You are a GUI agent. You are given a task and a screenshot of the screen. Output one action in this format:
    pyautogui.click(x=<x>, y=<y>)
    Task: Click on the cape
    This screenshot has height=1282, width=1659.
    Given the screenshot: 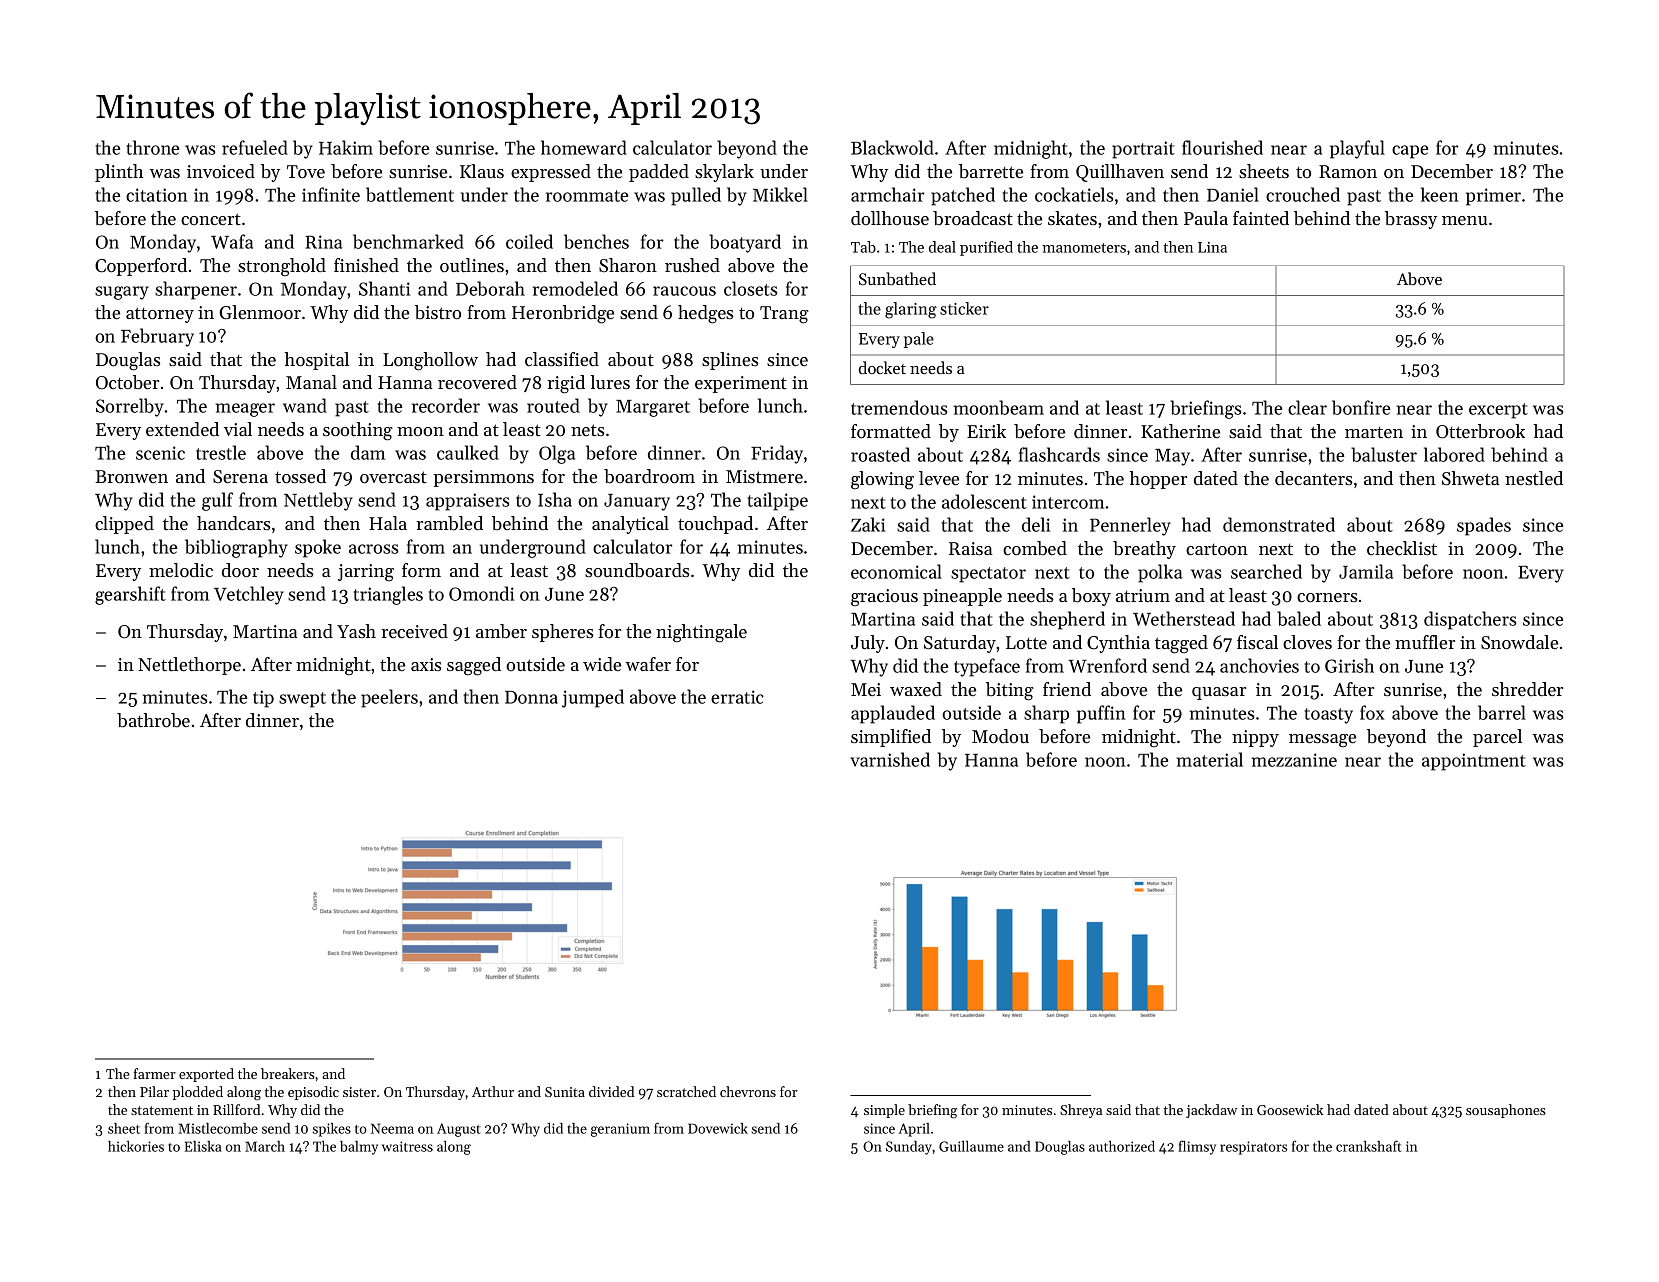 What is the action you would take?
    pyautogui.click(x=1410, y=152)
